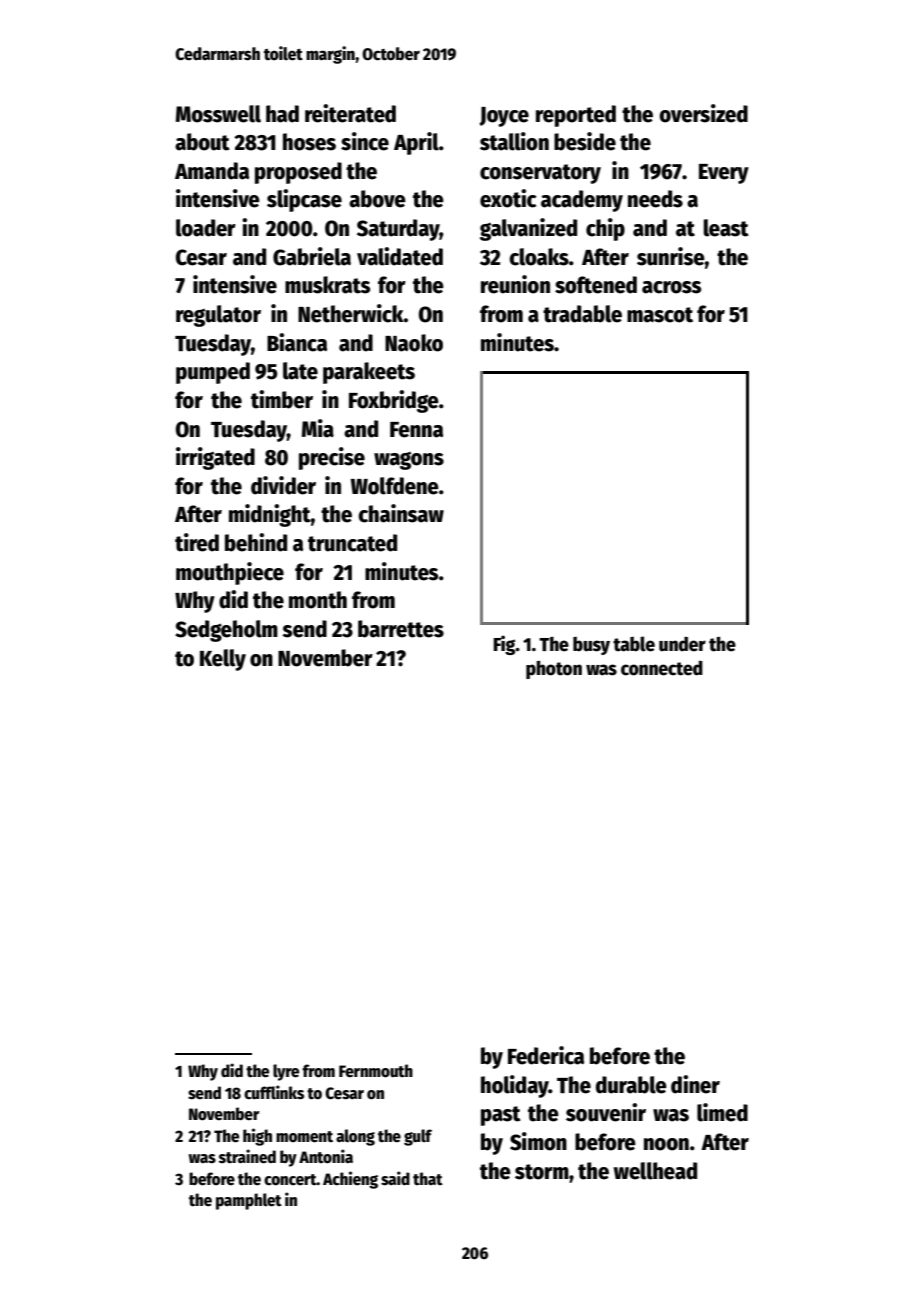 Image resolution: width=924 pixels, height=1311 pixels. What do you see at coordinates (504, 645) in the image?
I see `Fig` at bounding box center [504, 645].
